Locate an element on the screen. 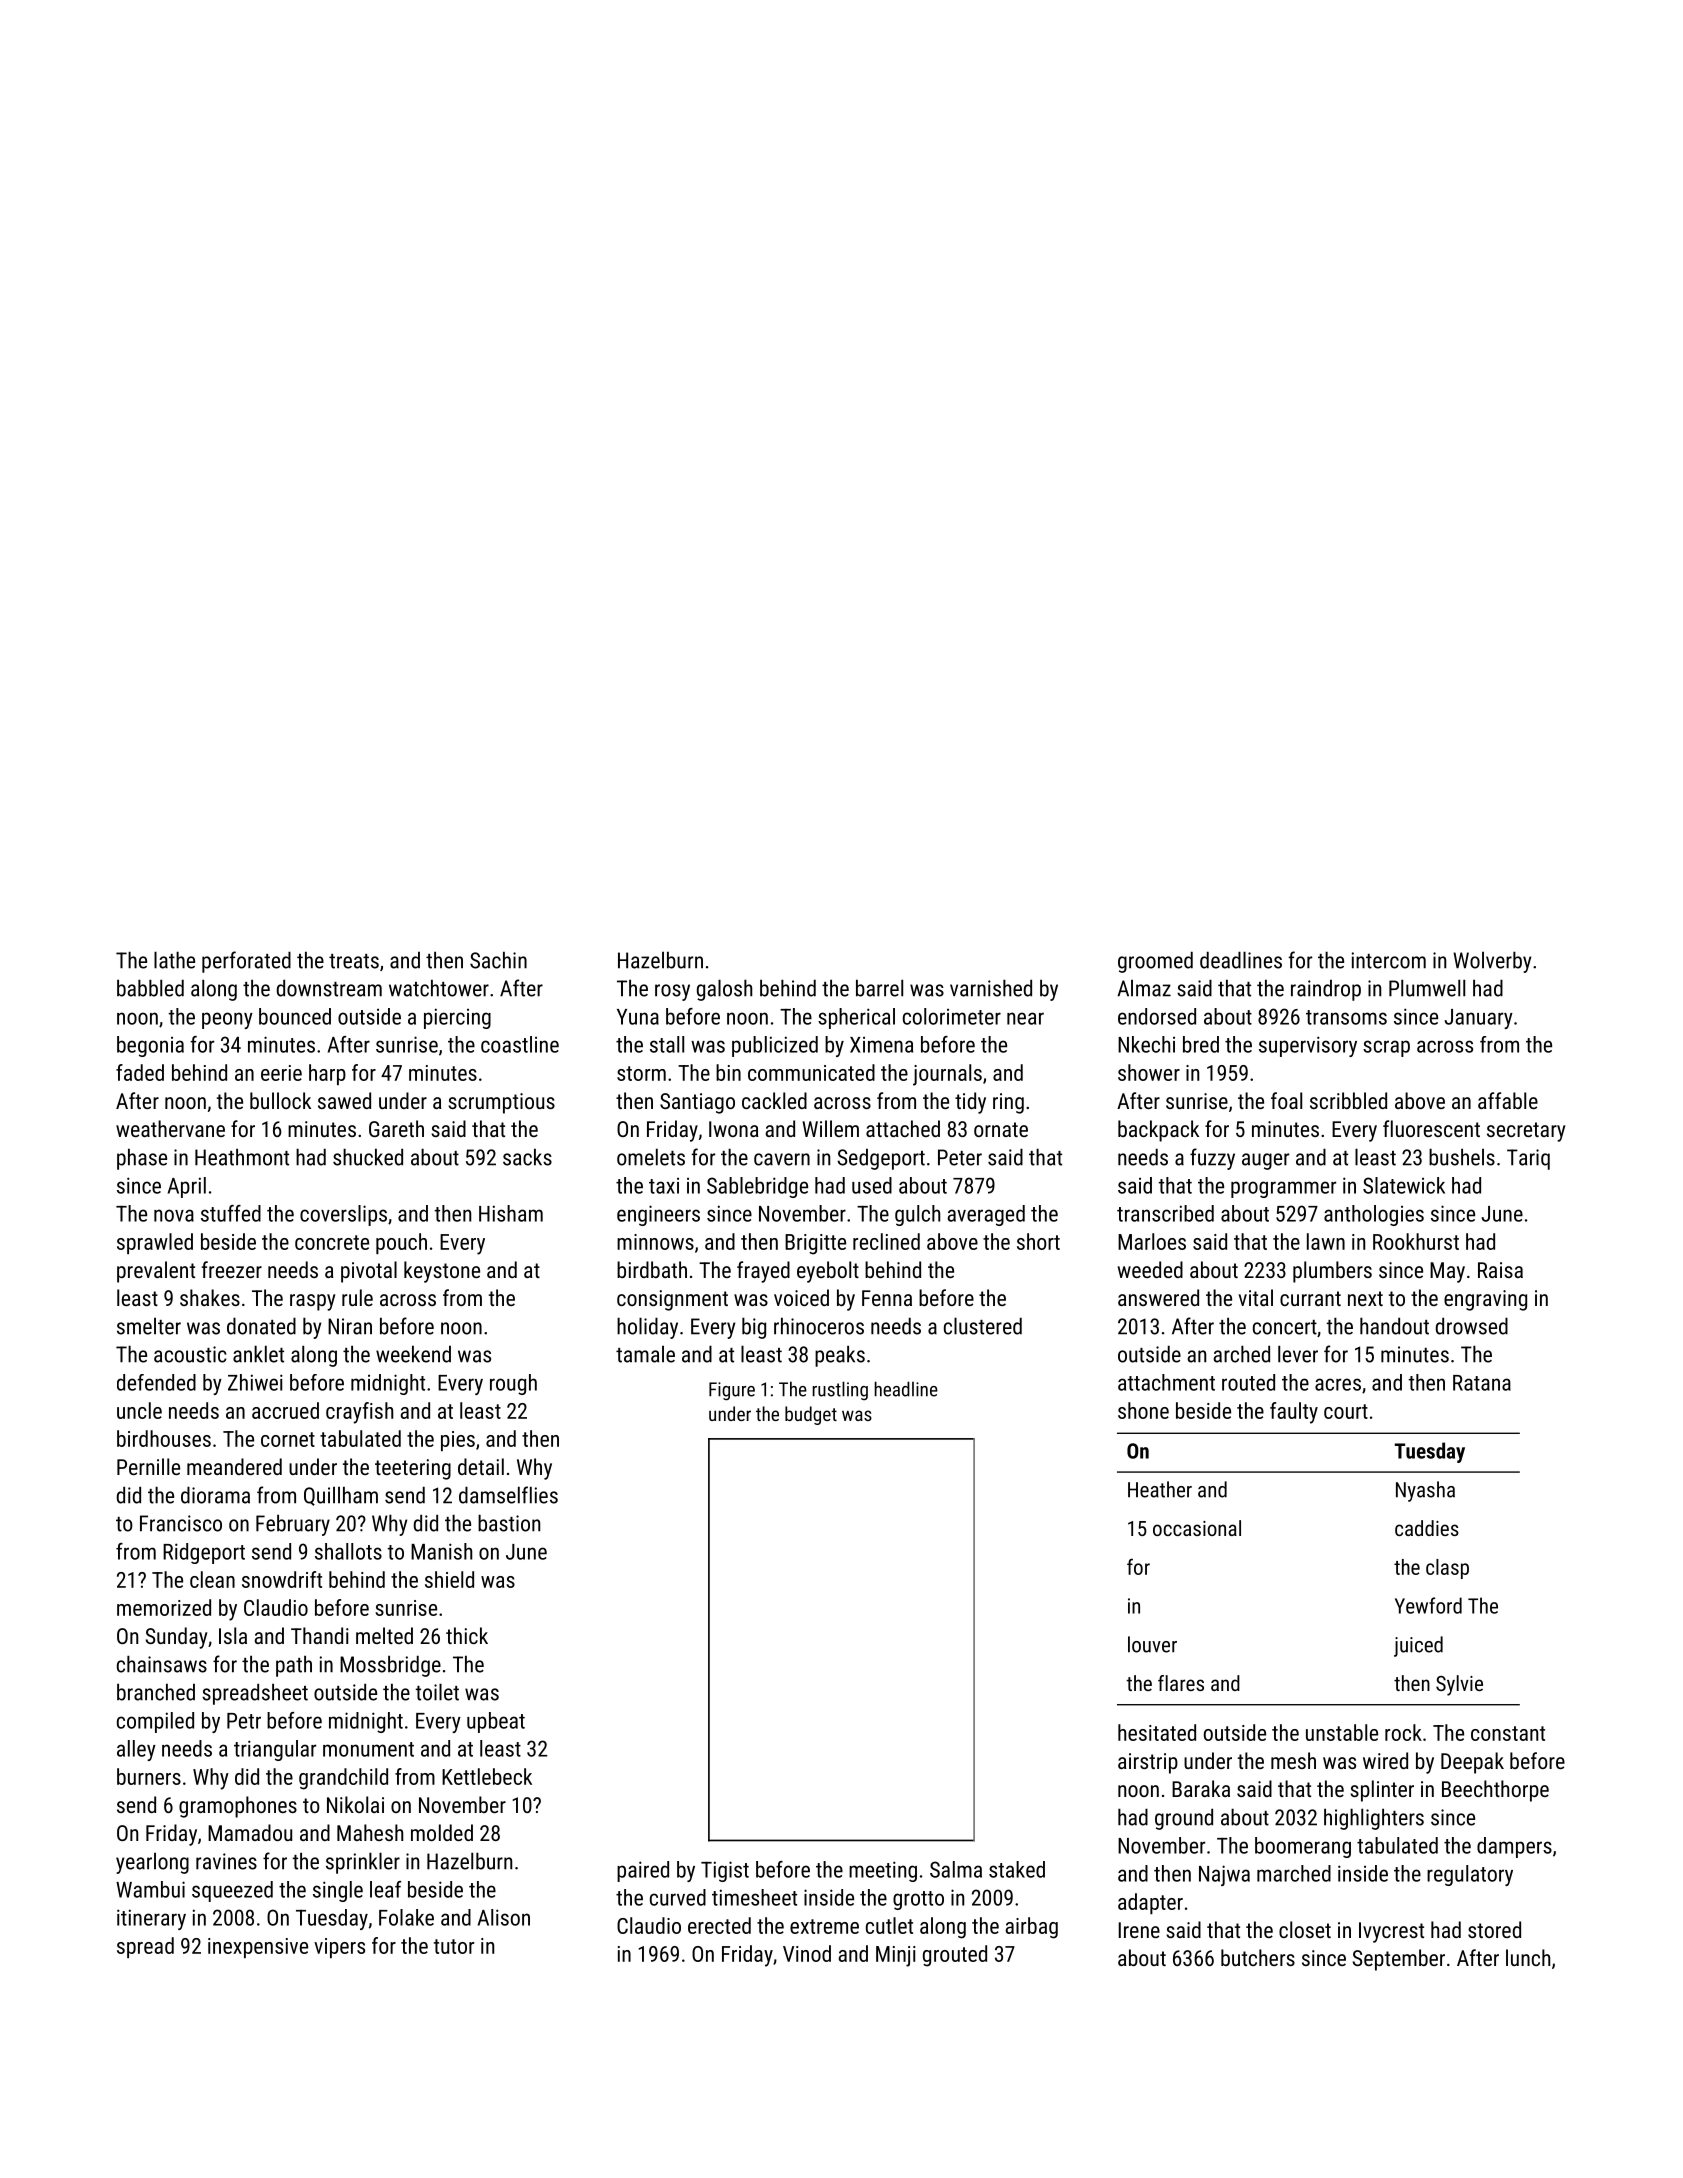 This screenshot has width=1683, height=2178. louver is located at coordinates (1152, 1644).
